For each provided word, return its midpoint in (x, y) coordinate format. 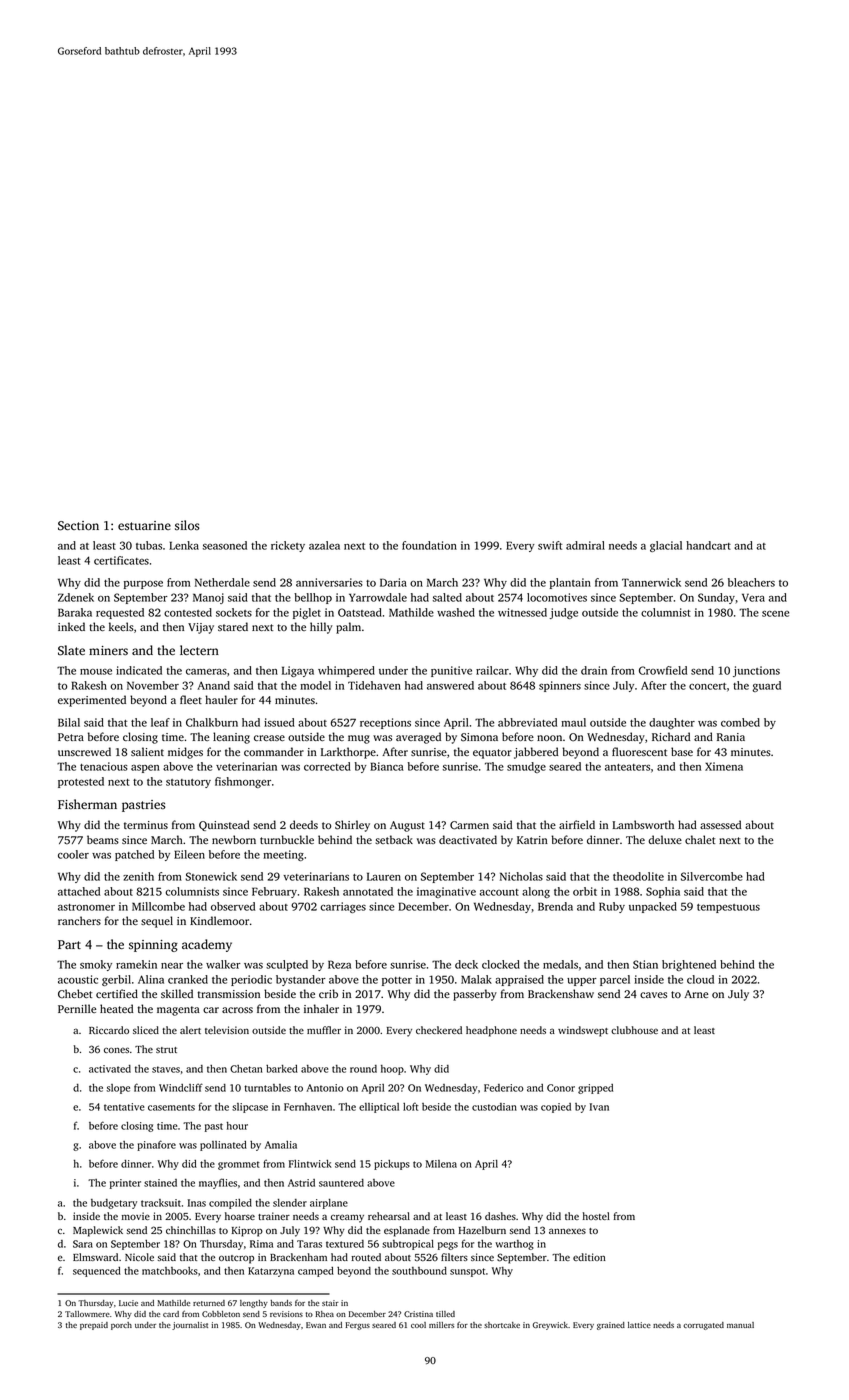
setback (394, 839)
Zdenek (76, 597)
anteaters (627, 767)
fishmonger (243, 782)
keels (121, 626)
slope (118, 1089)
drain (594, 670)
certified (117, 993)
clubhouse (634, 1030)
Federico (504, 1088)
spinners (560, 686)
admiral (585, 545)
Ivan (599, 1107)
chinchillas (191, 1230)
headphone (491, 1031)
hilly (321, 628)
